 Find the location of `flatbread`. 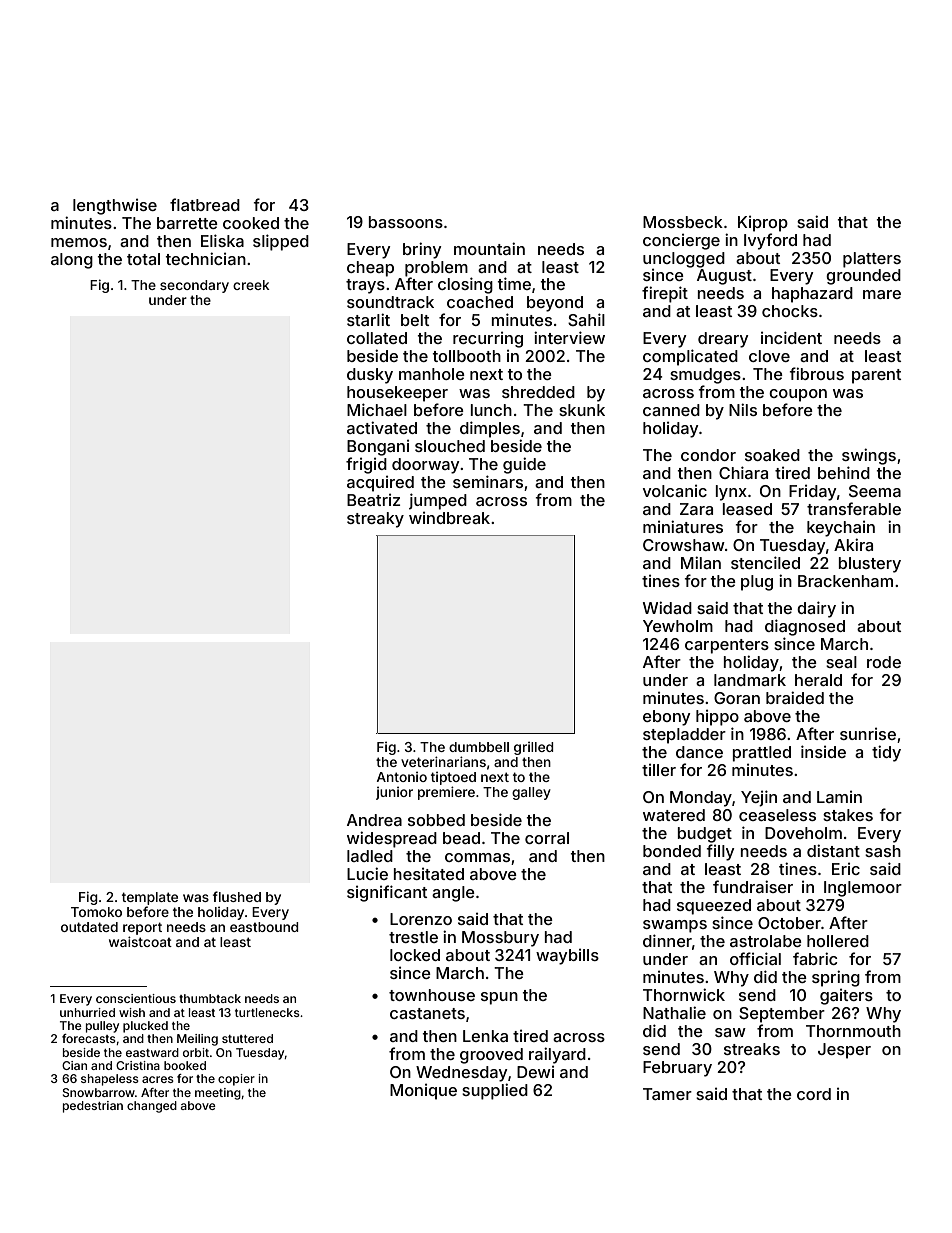

flatbread is located at coordinates (205, 204).
